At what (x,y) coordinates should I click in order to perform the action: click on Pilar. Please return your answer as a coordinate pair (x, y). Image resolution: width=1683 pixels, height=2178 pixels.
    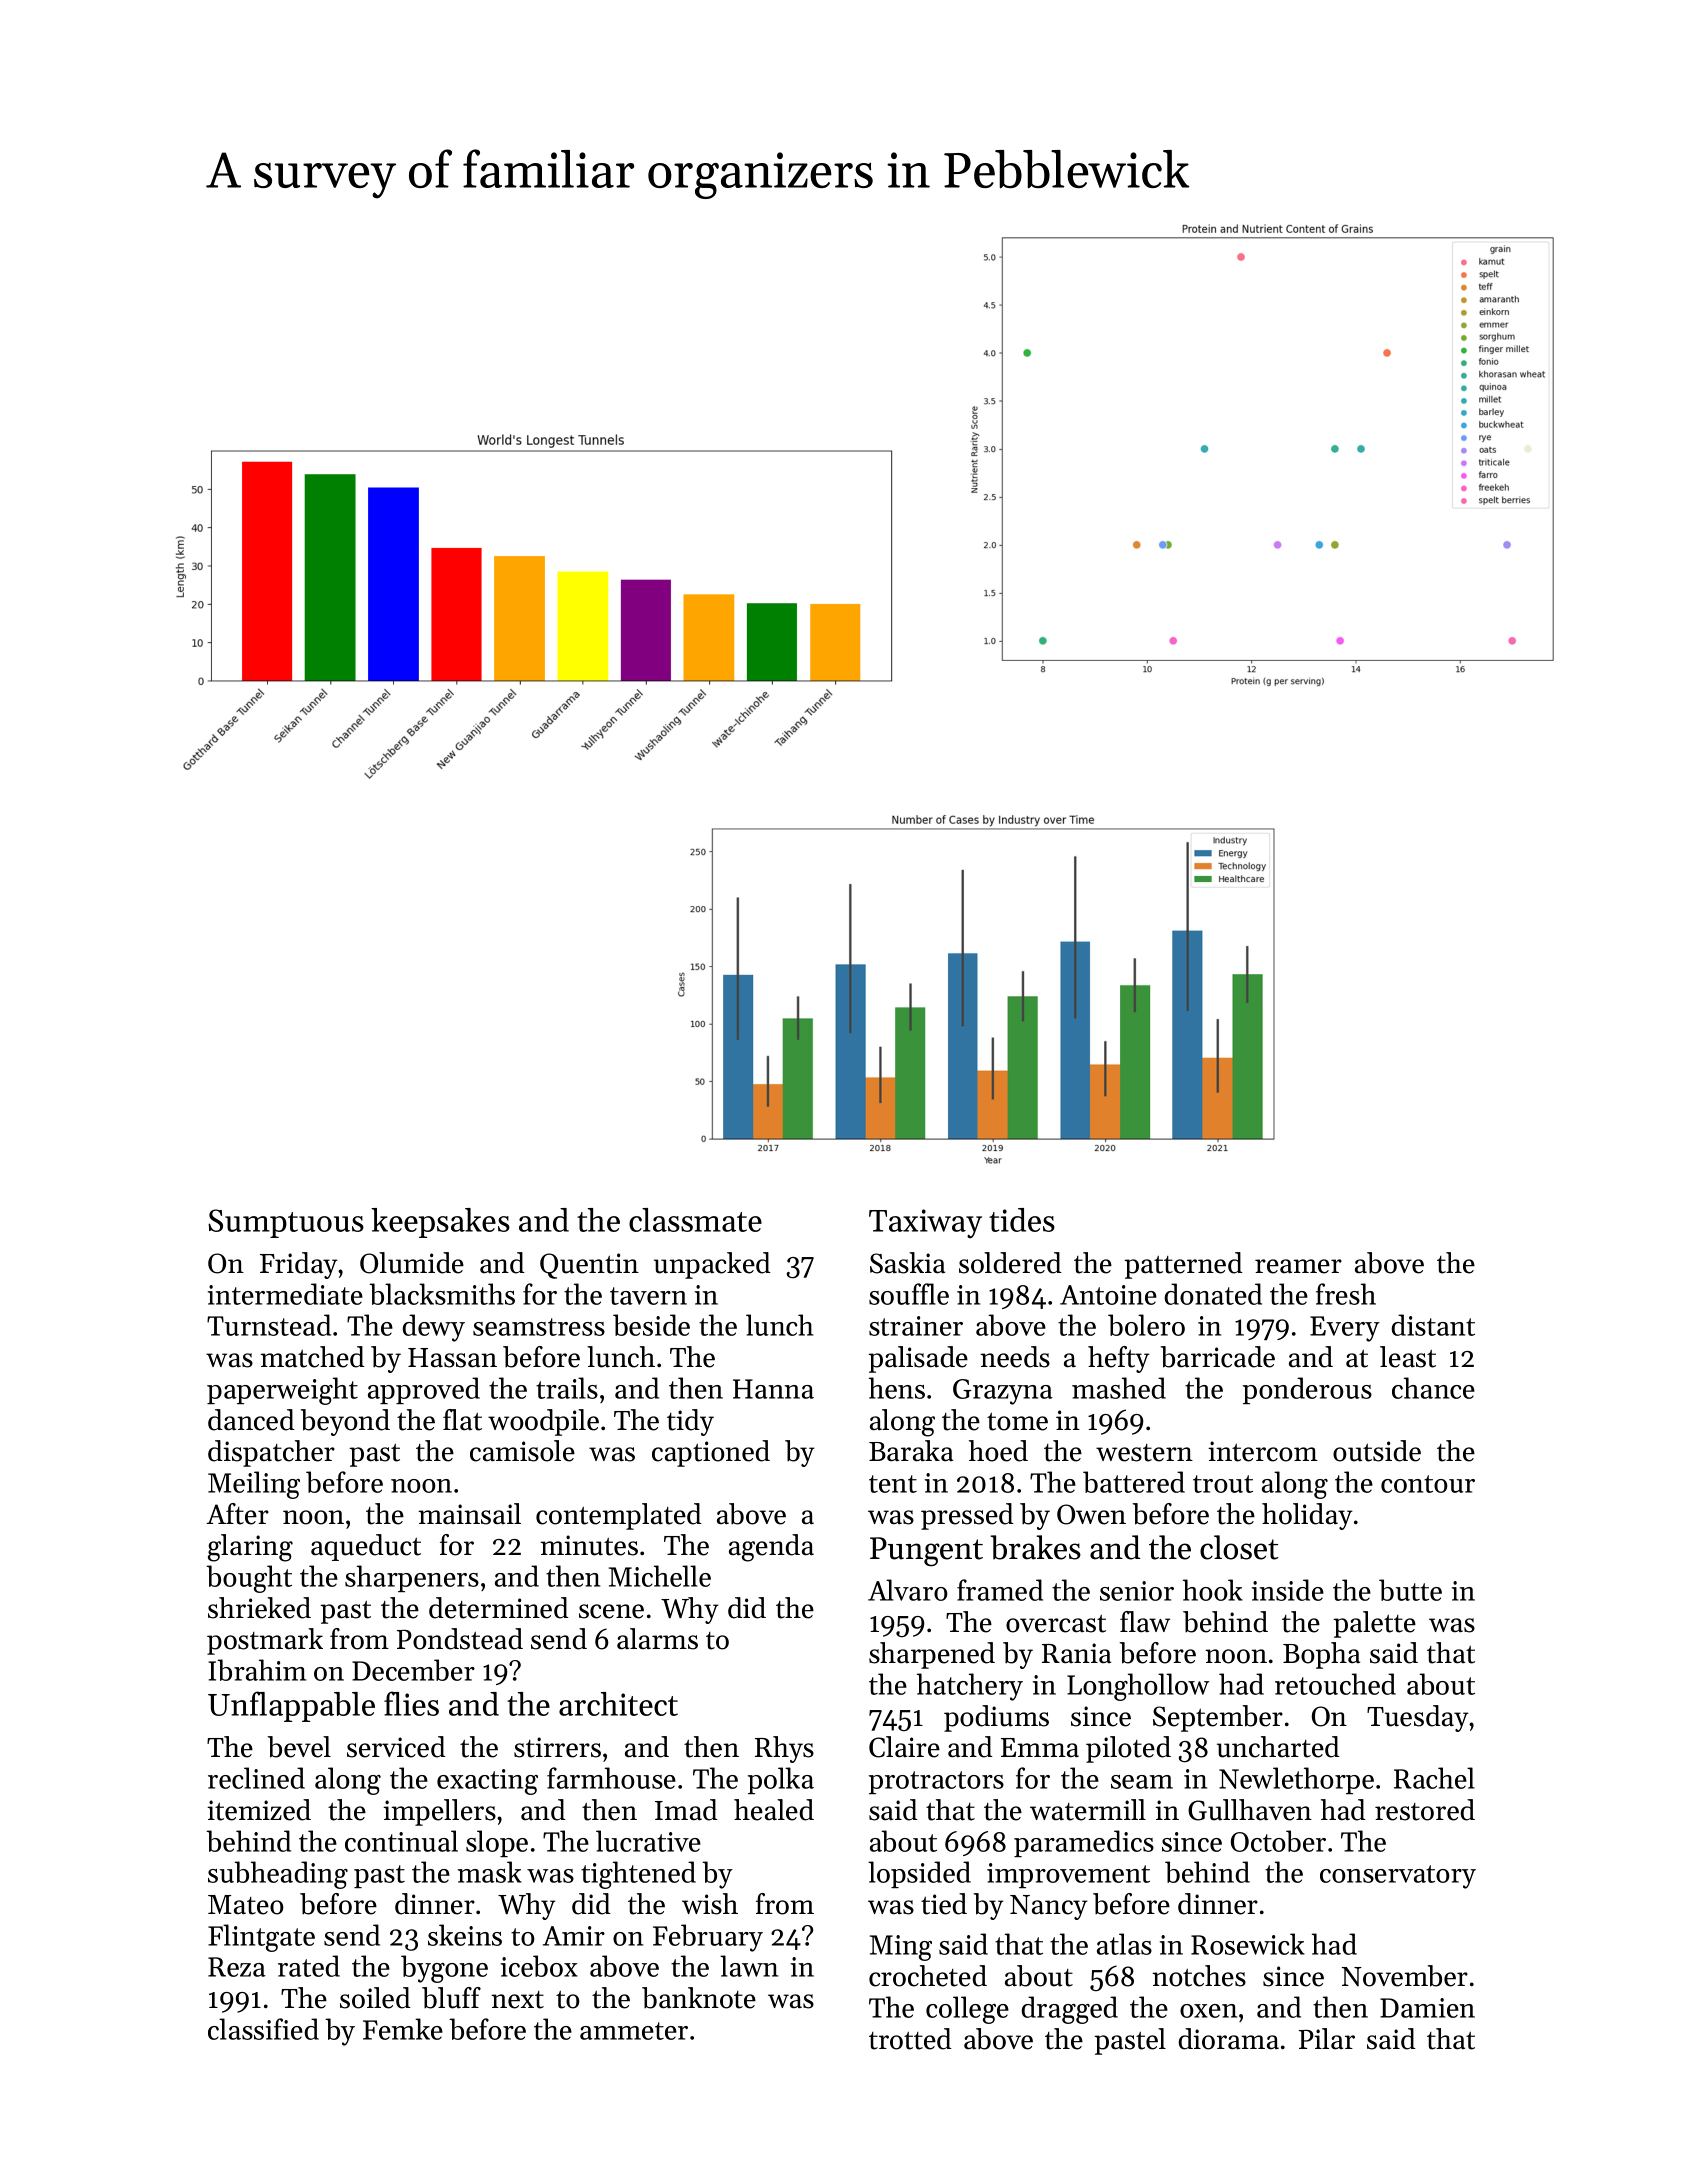
    Looking at the image, I should click on (1327, 2038).
